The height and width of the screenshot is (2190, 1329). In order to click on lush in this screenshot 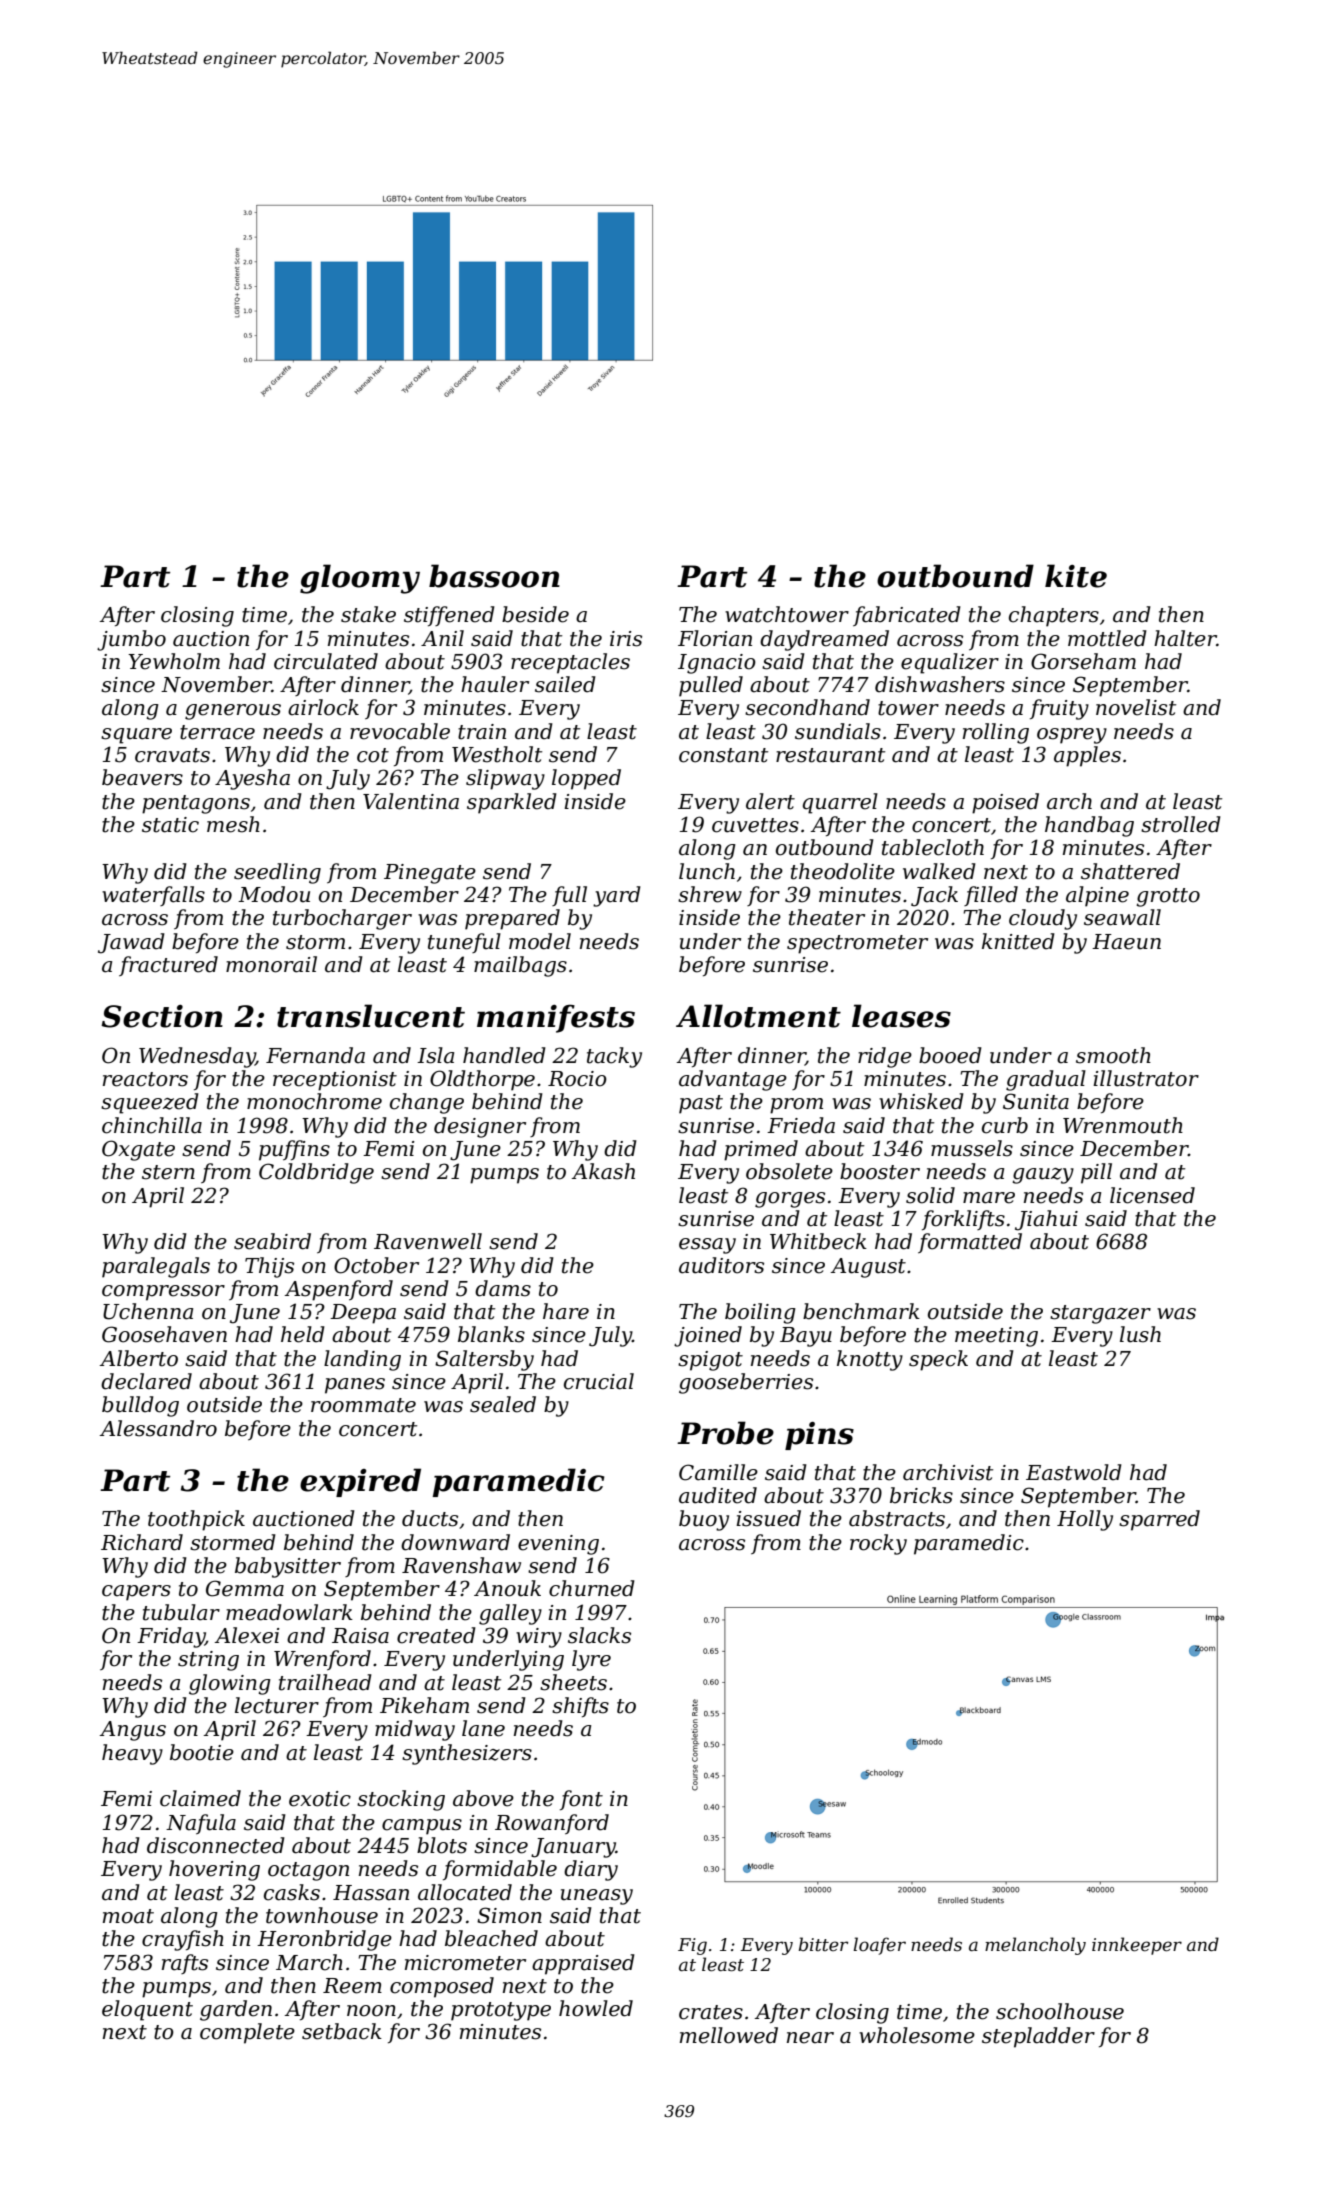, I will do `click(1140, 1334)`.
